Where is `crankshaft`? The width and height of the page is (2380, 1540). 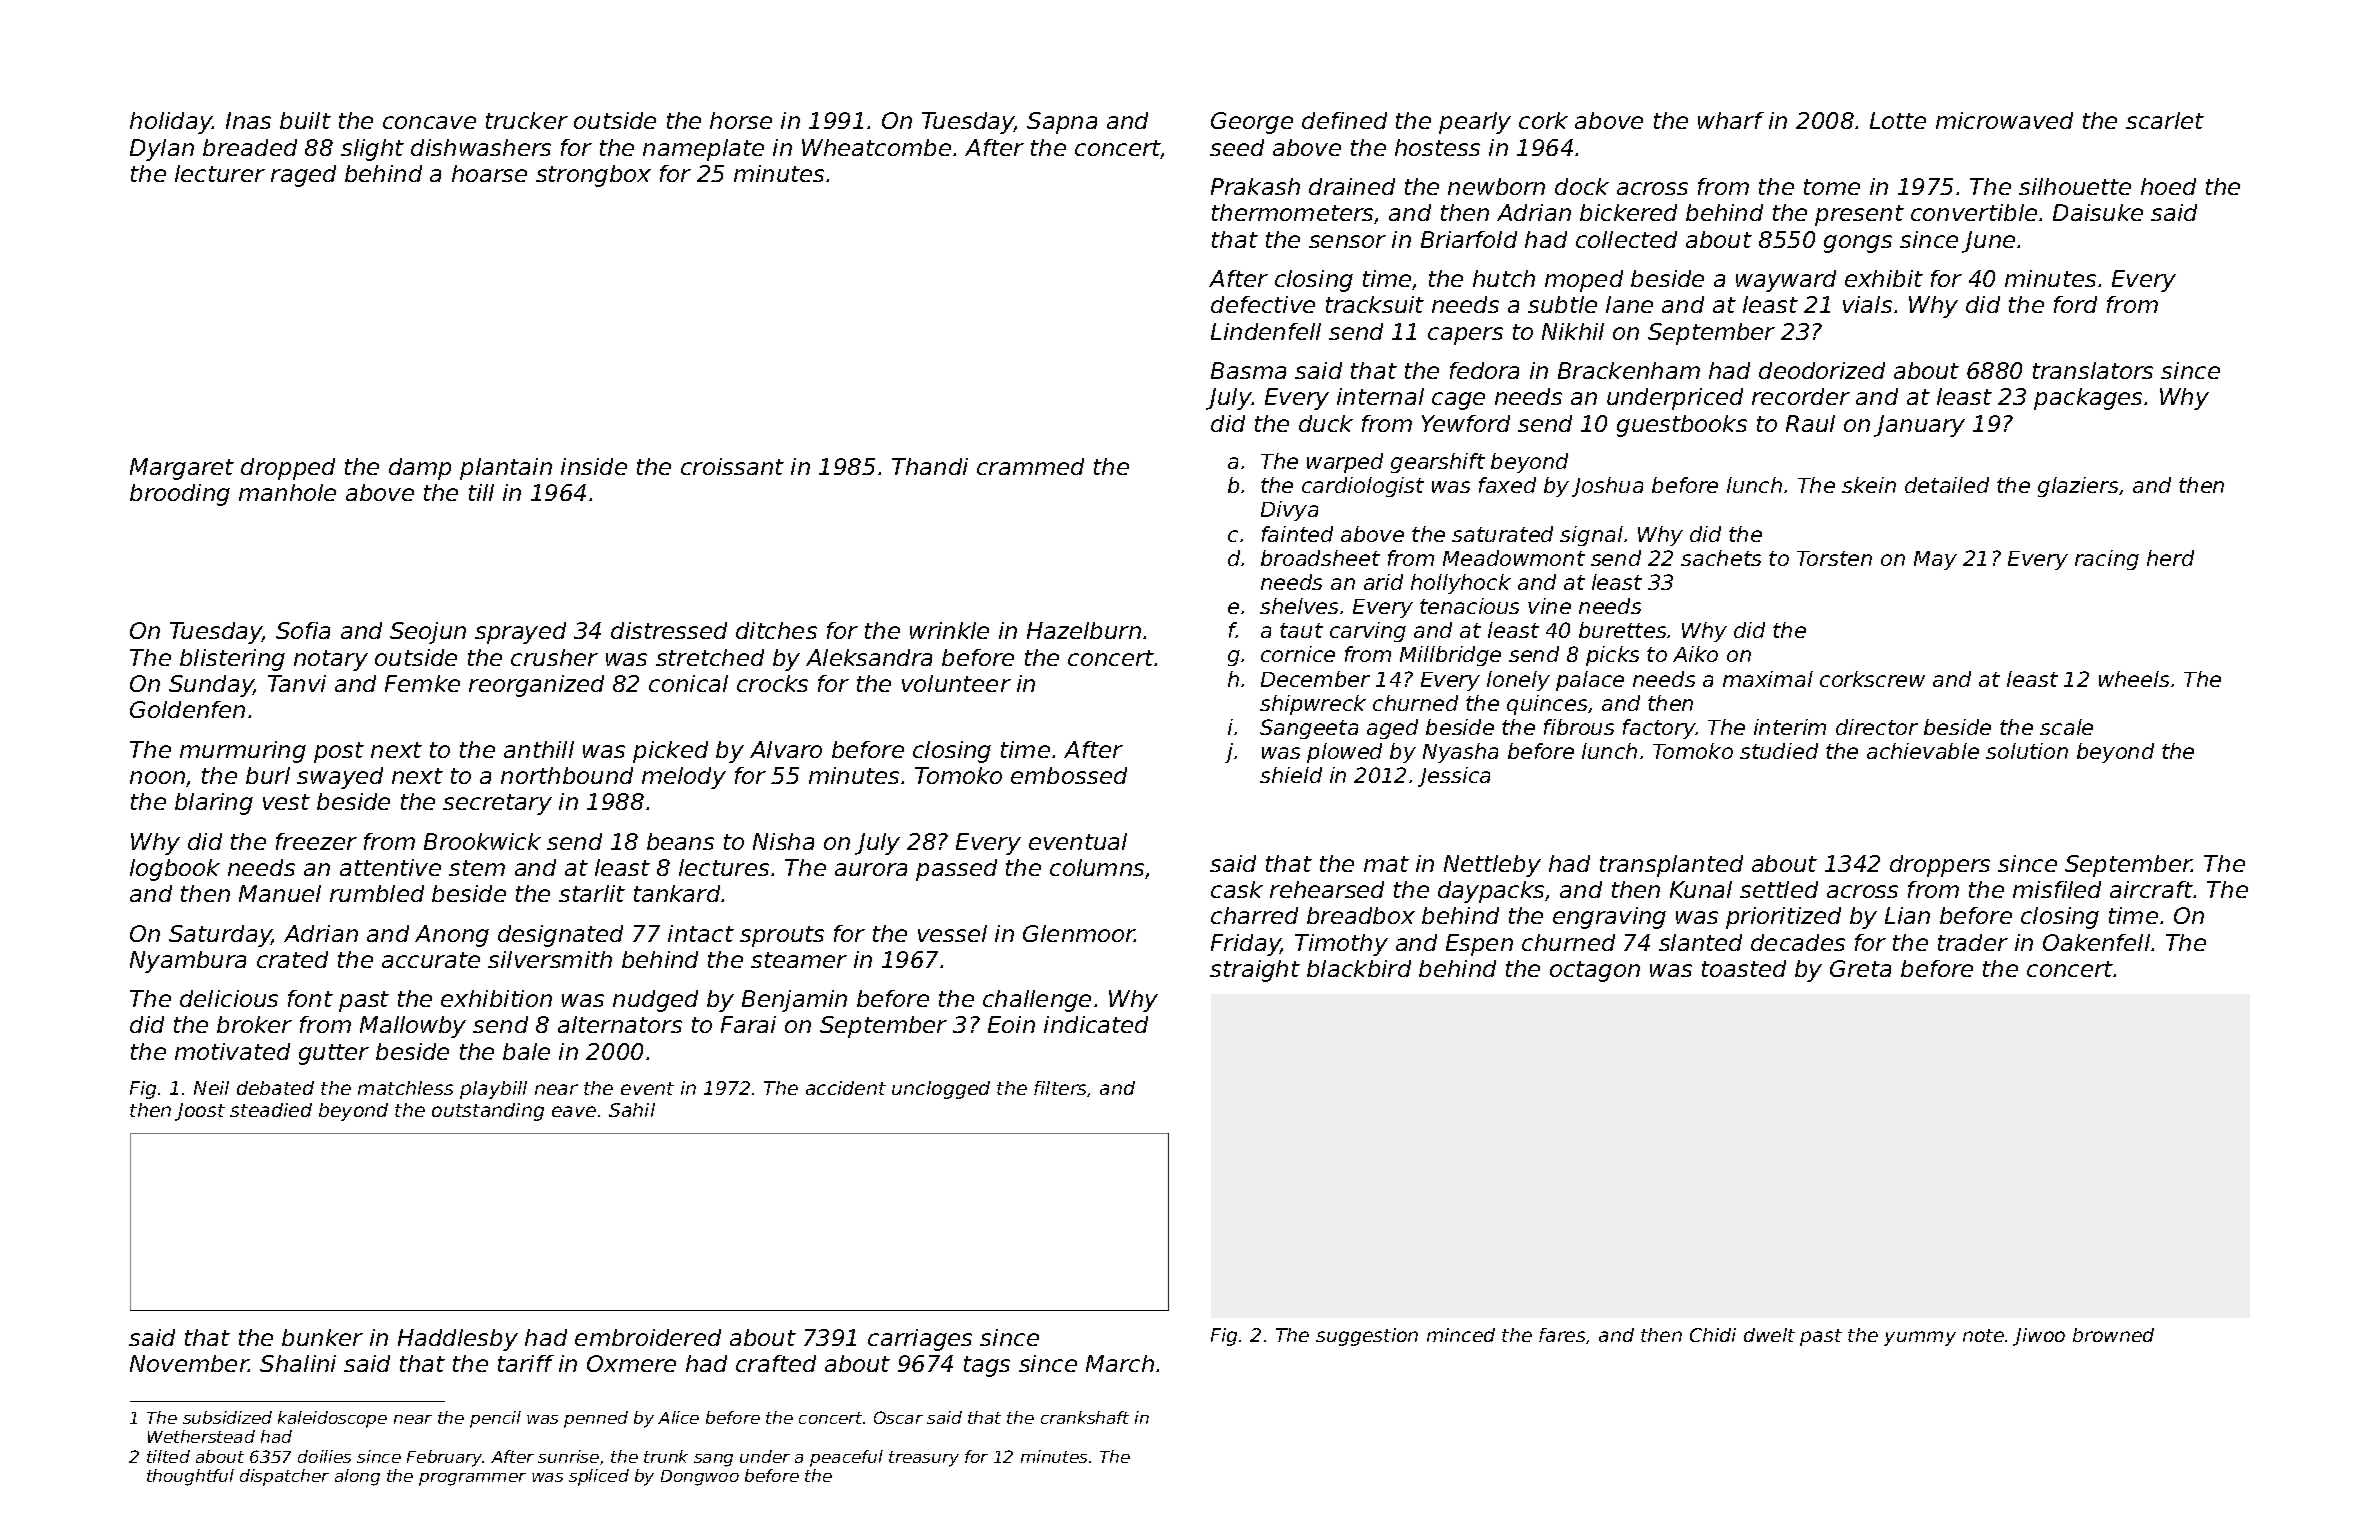 crankshaft is located at coordinates (1085, 1417).
